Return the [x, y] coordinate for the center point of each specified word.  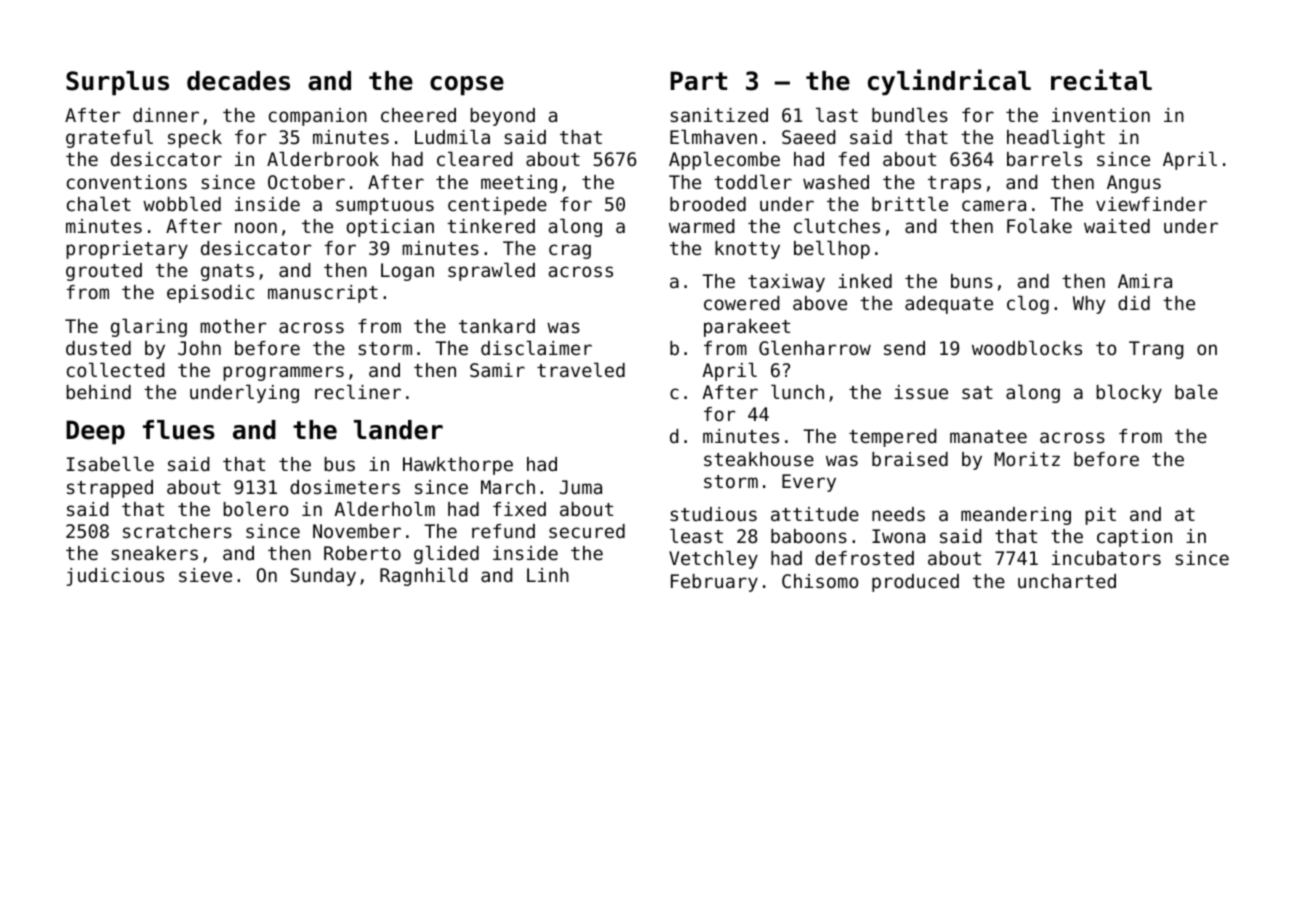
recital [1101, 80]
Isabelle [110, 463]
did [1134, 303]
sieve [205, 575]
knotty [747, 250]
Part [698, 81]
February [714, 583]
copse [467, 85]
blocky [1129, 393]
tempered [892, 438]
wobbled [182, 203]
